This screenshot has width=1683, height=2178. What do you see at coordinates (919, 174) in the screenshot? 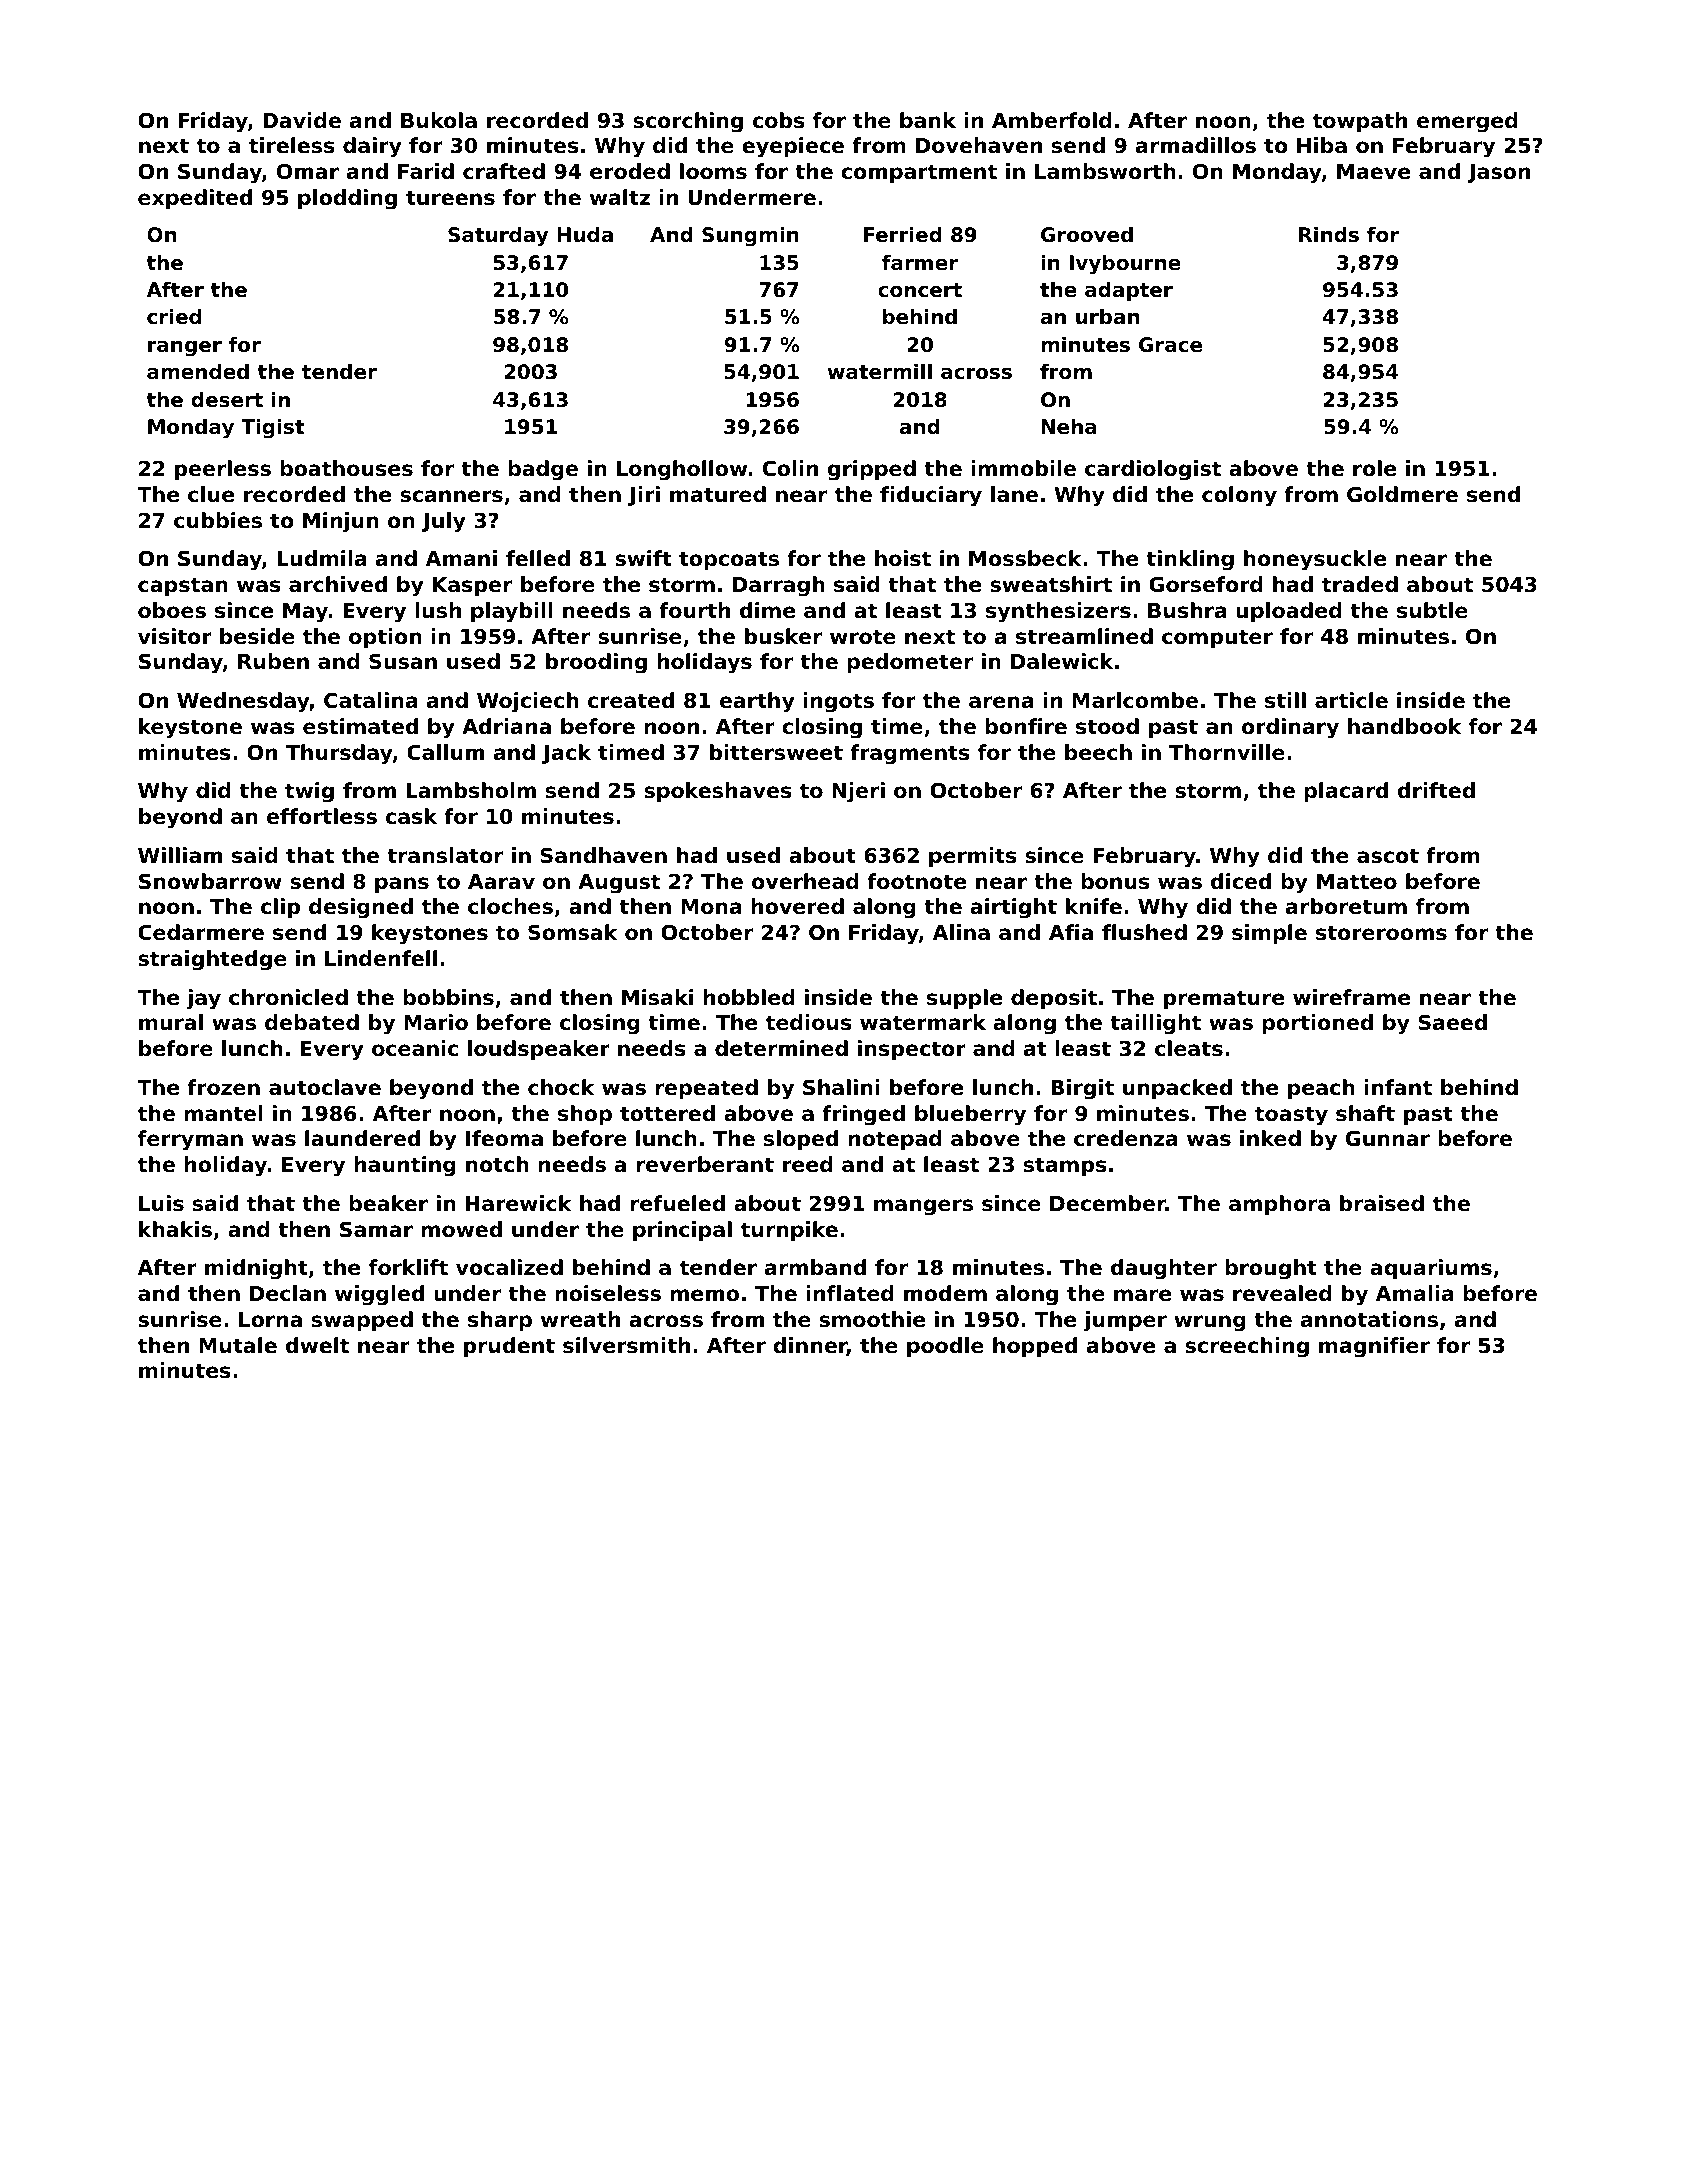
I see `compartment` at bounding box center [919, 174].
